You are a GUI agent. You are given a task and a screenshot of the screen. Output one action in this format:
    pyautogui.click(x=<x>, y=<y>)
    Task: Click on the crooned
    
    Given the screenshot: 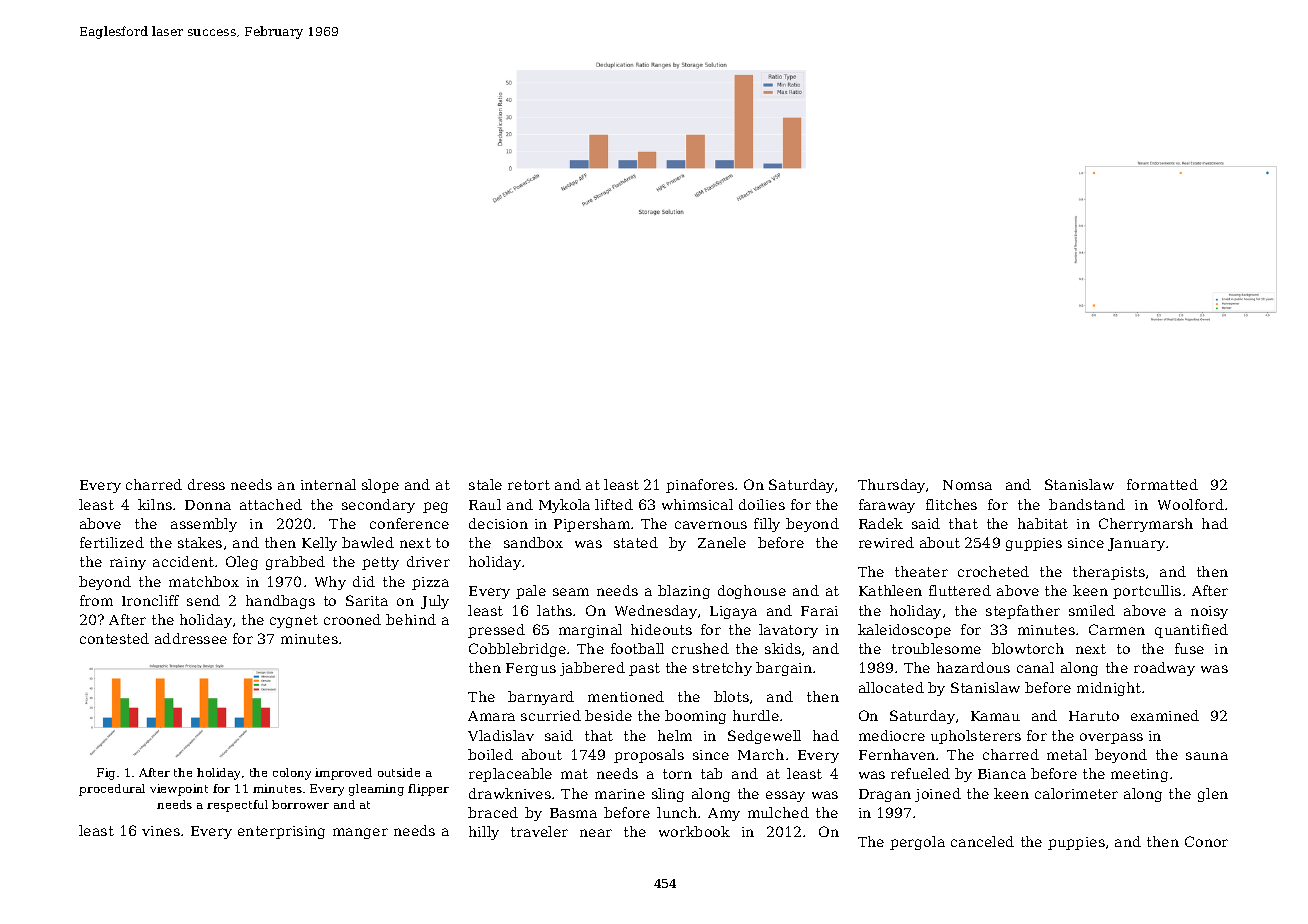 What is the action you would take?
    pyautogui.click(x=352, y=619)
